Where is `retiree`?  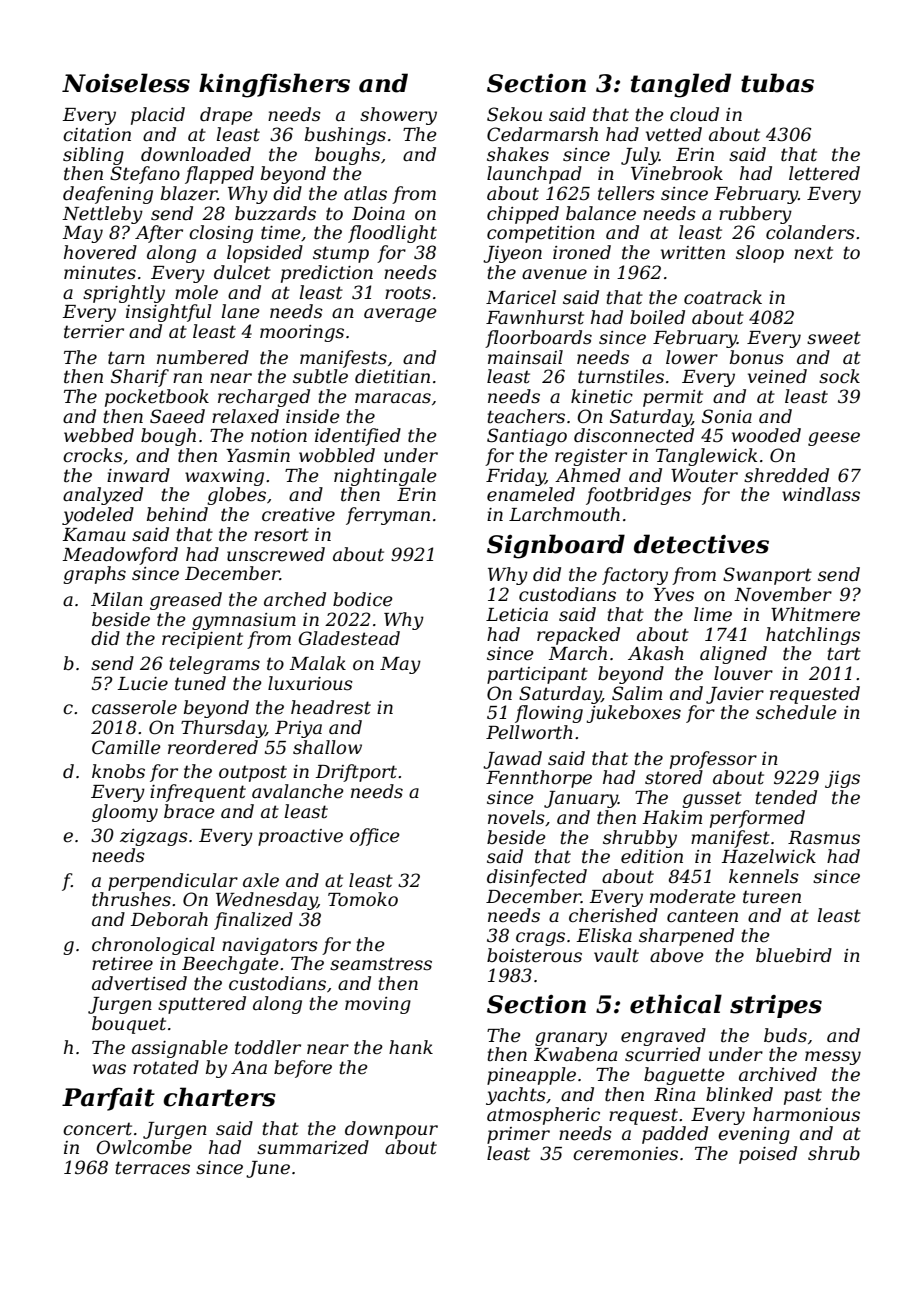 retiree is located at coordinates (122, 964).
